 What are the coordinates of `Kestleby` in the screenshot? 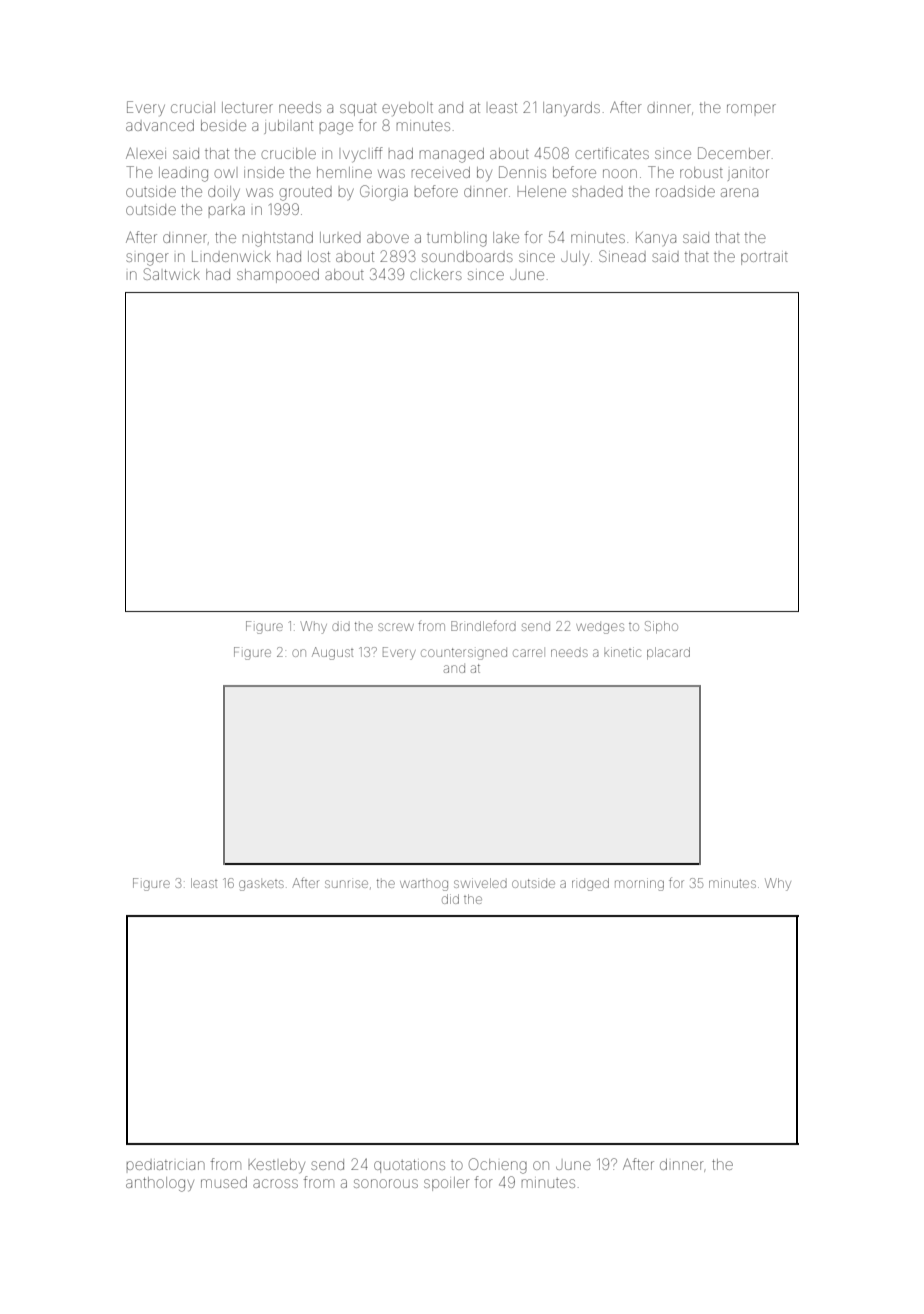 It's located at (276, 1166).
